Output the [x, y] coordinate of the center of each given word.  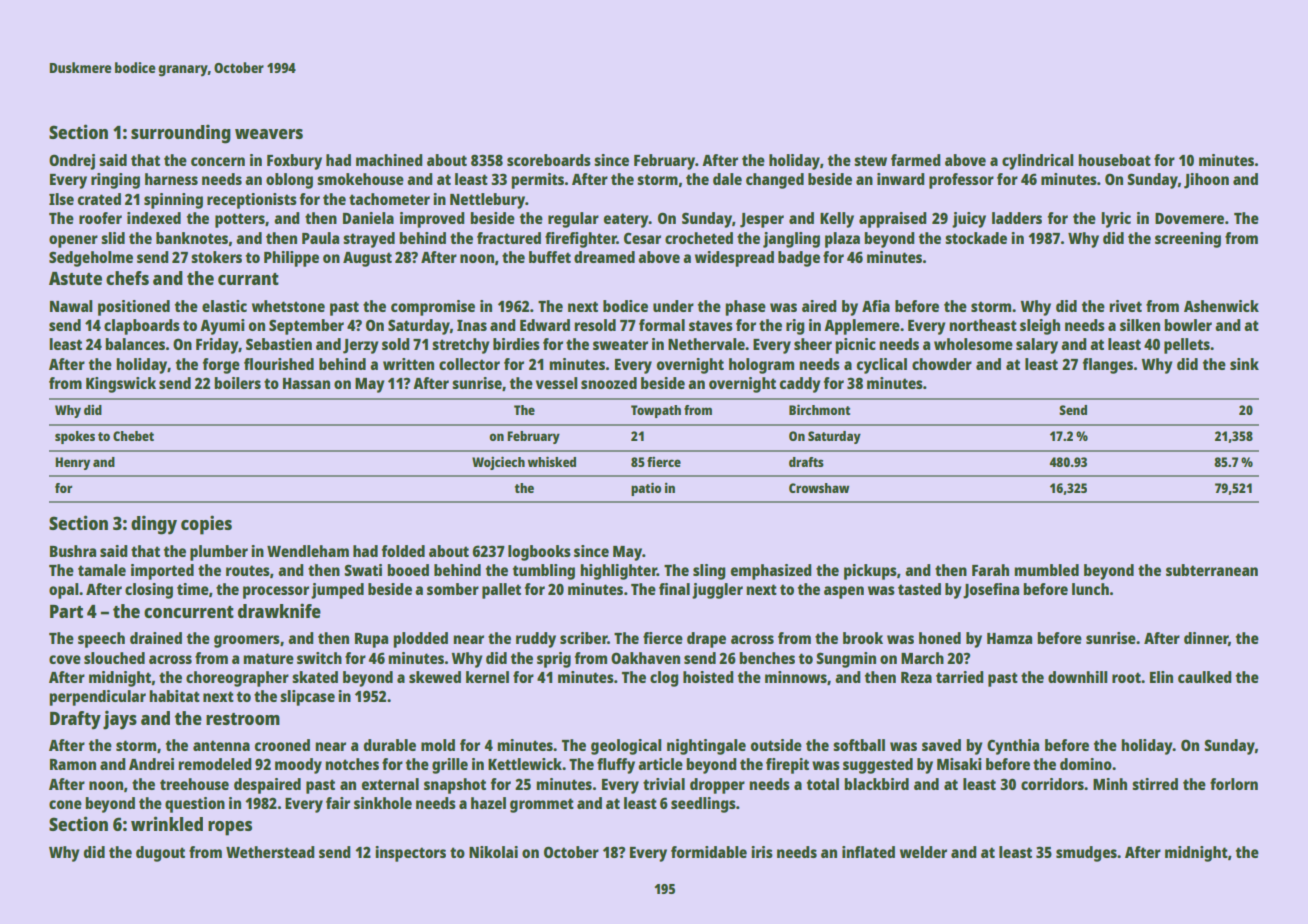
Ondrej [72, 162]
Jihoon [1206, 181]
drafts [806, 462]
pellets [1187, 346]
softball [859, 745]
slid [113, 238]
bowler [1188, 325]
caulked [1204, 677]
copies [206, 525]
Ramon [73, 764]
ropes [230, 828]
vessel [556, 383]
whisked [552, 461]
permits [537, 181]
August [367, 259]
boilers [237, 383]
